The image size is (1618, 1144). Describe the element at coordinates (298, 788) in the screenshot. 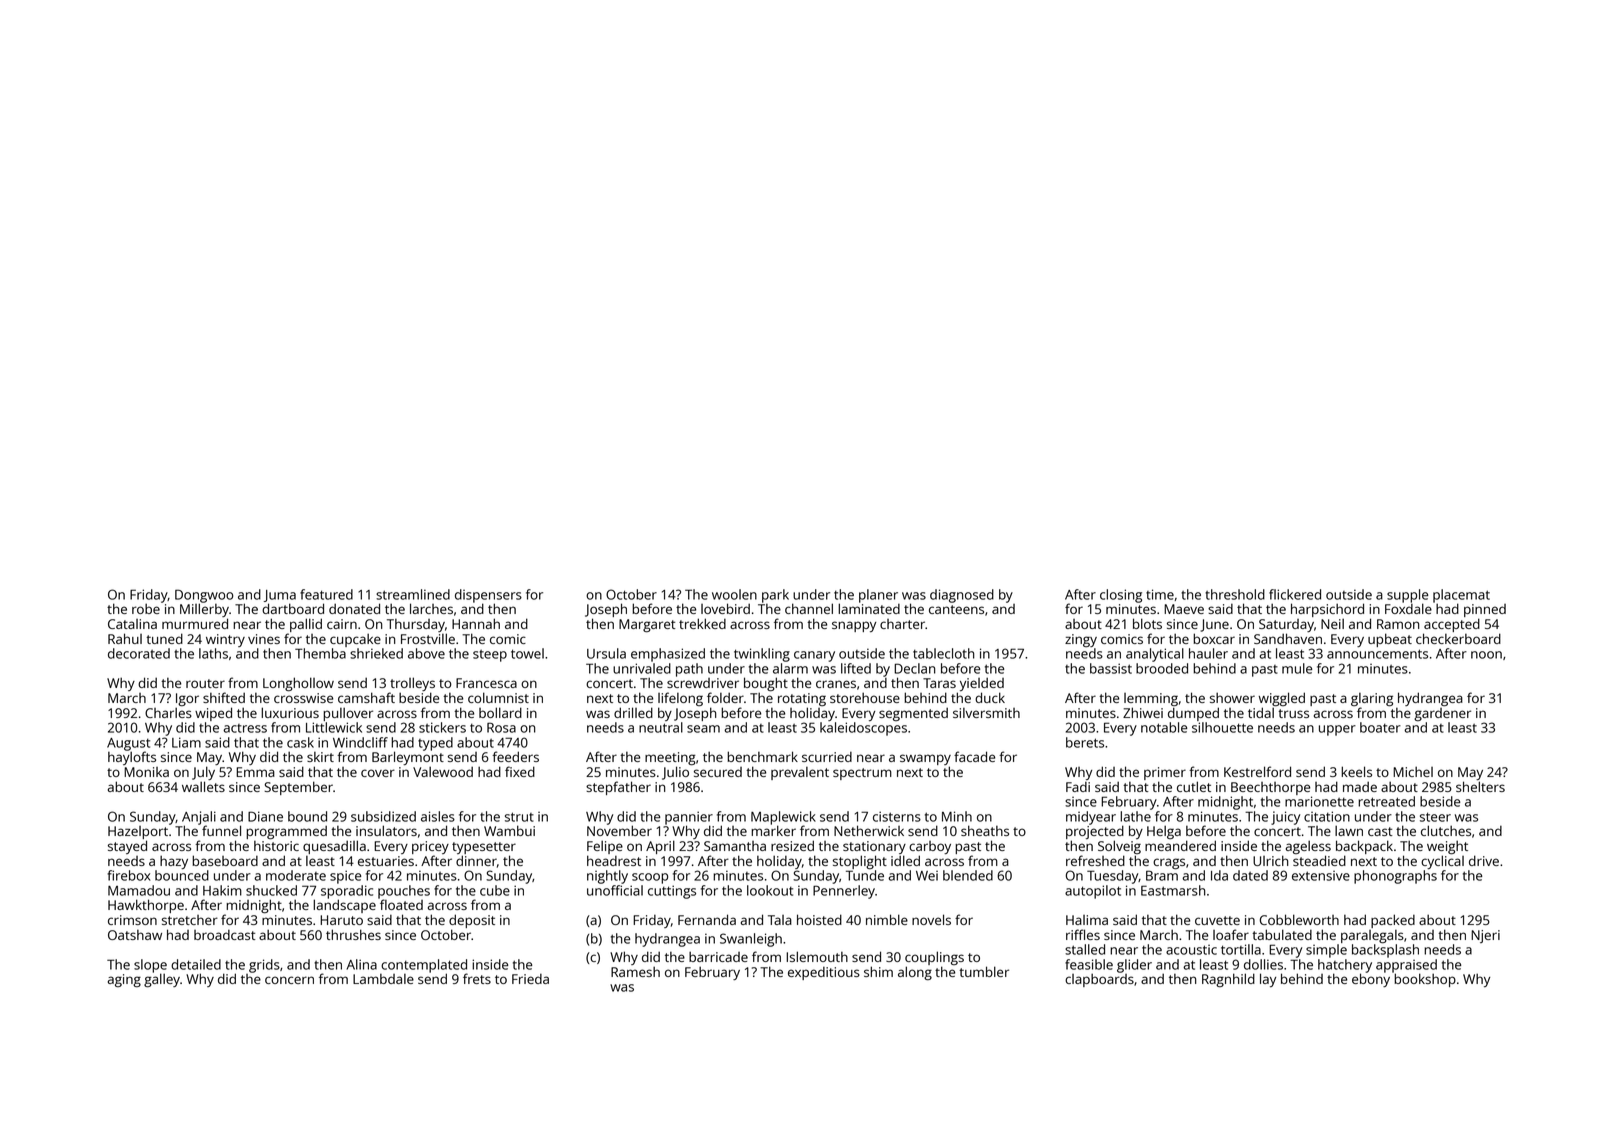

I see `September` at that location.
